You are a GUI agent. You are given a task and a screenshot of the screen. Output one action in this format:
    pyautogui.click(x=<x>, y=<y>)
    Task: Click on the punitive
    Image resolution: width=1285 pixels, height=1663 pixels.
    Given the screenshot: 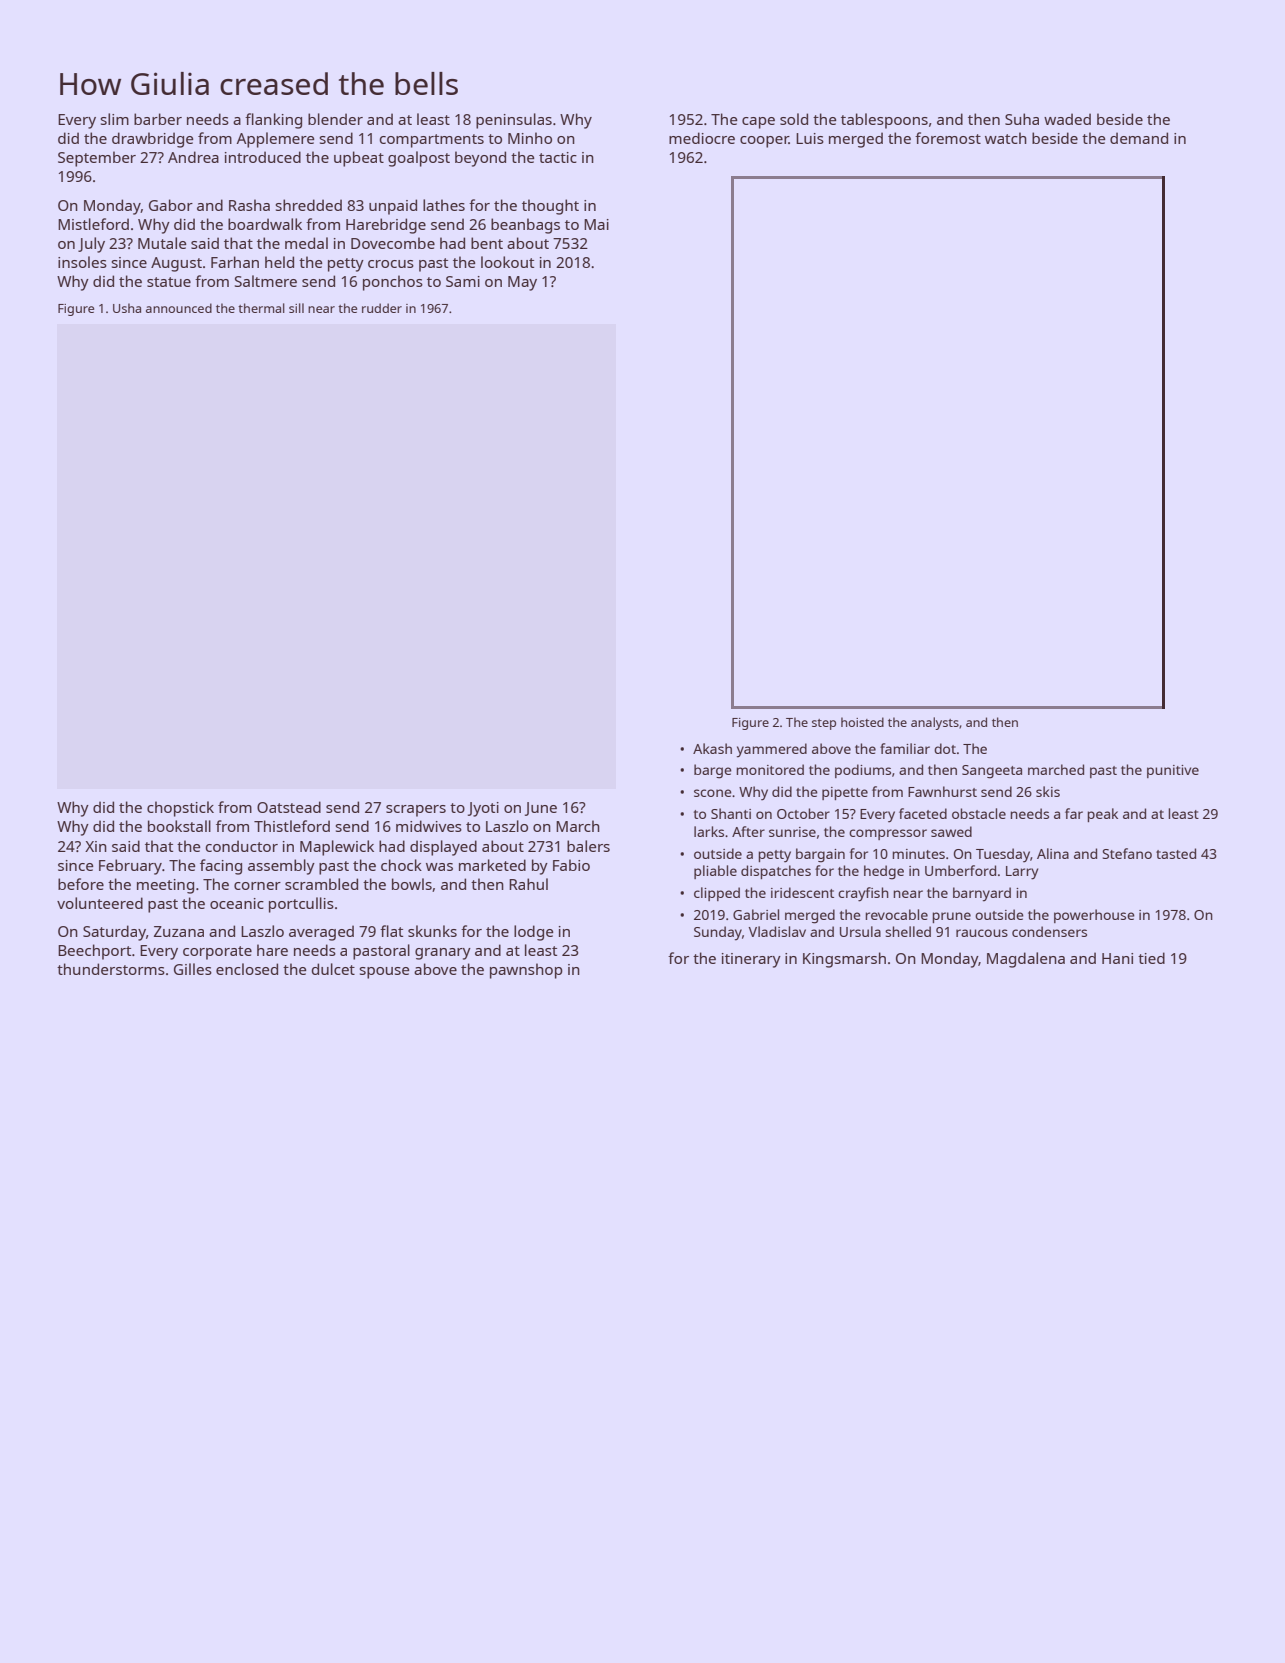 What is the action you would take?
    pyautogui.click(x=1173, y=771)
